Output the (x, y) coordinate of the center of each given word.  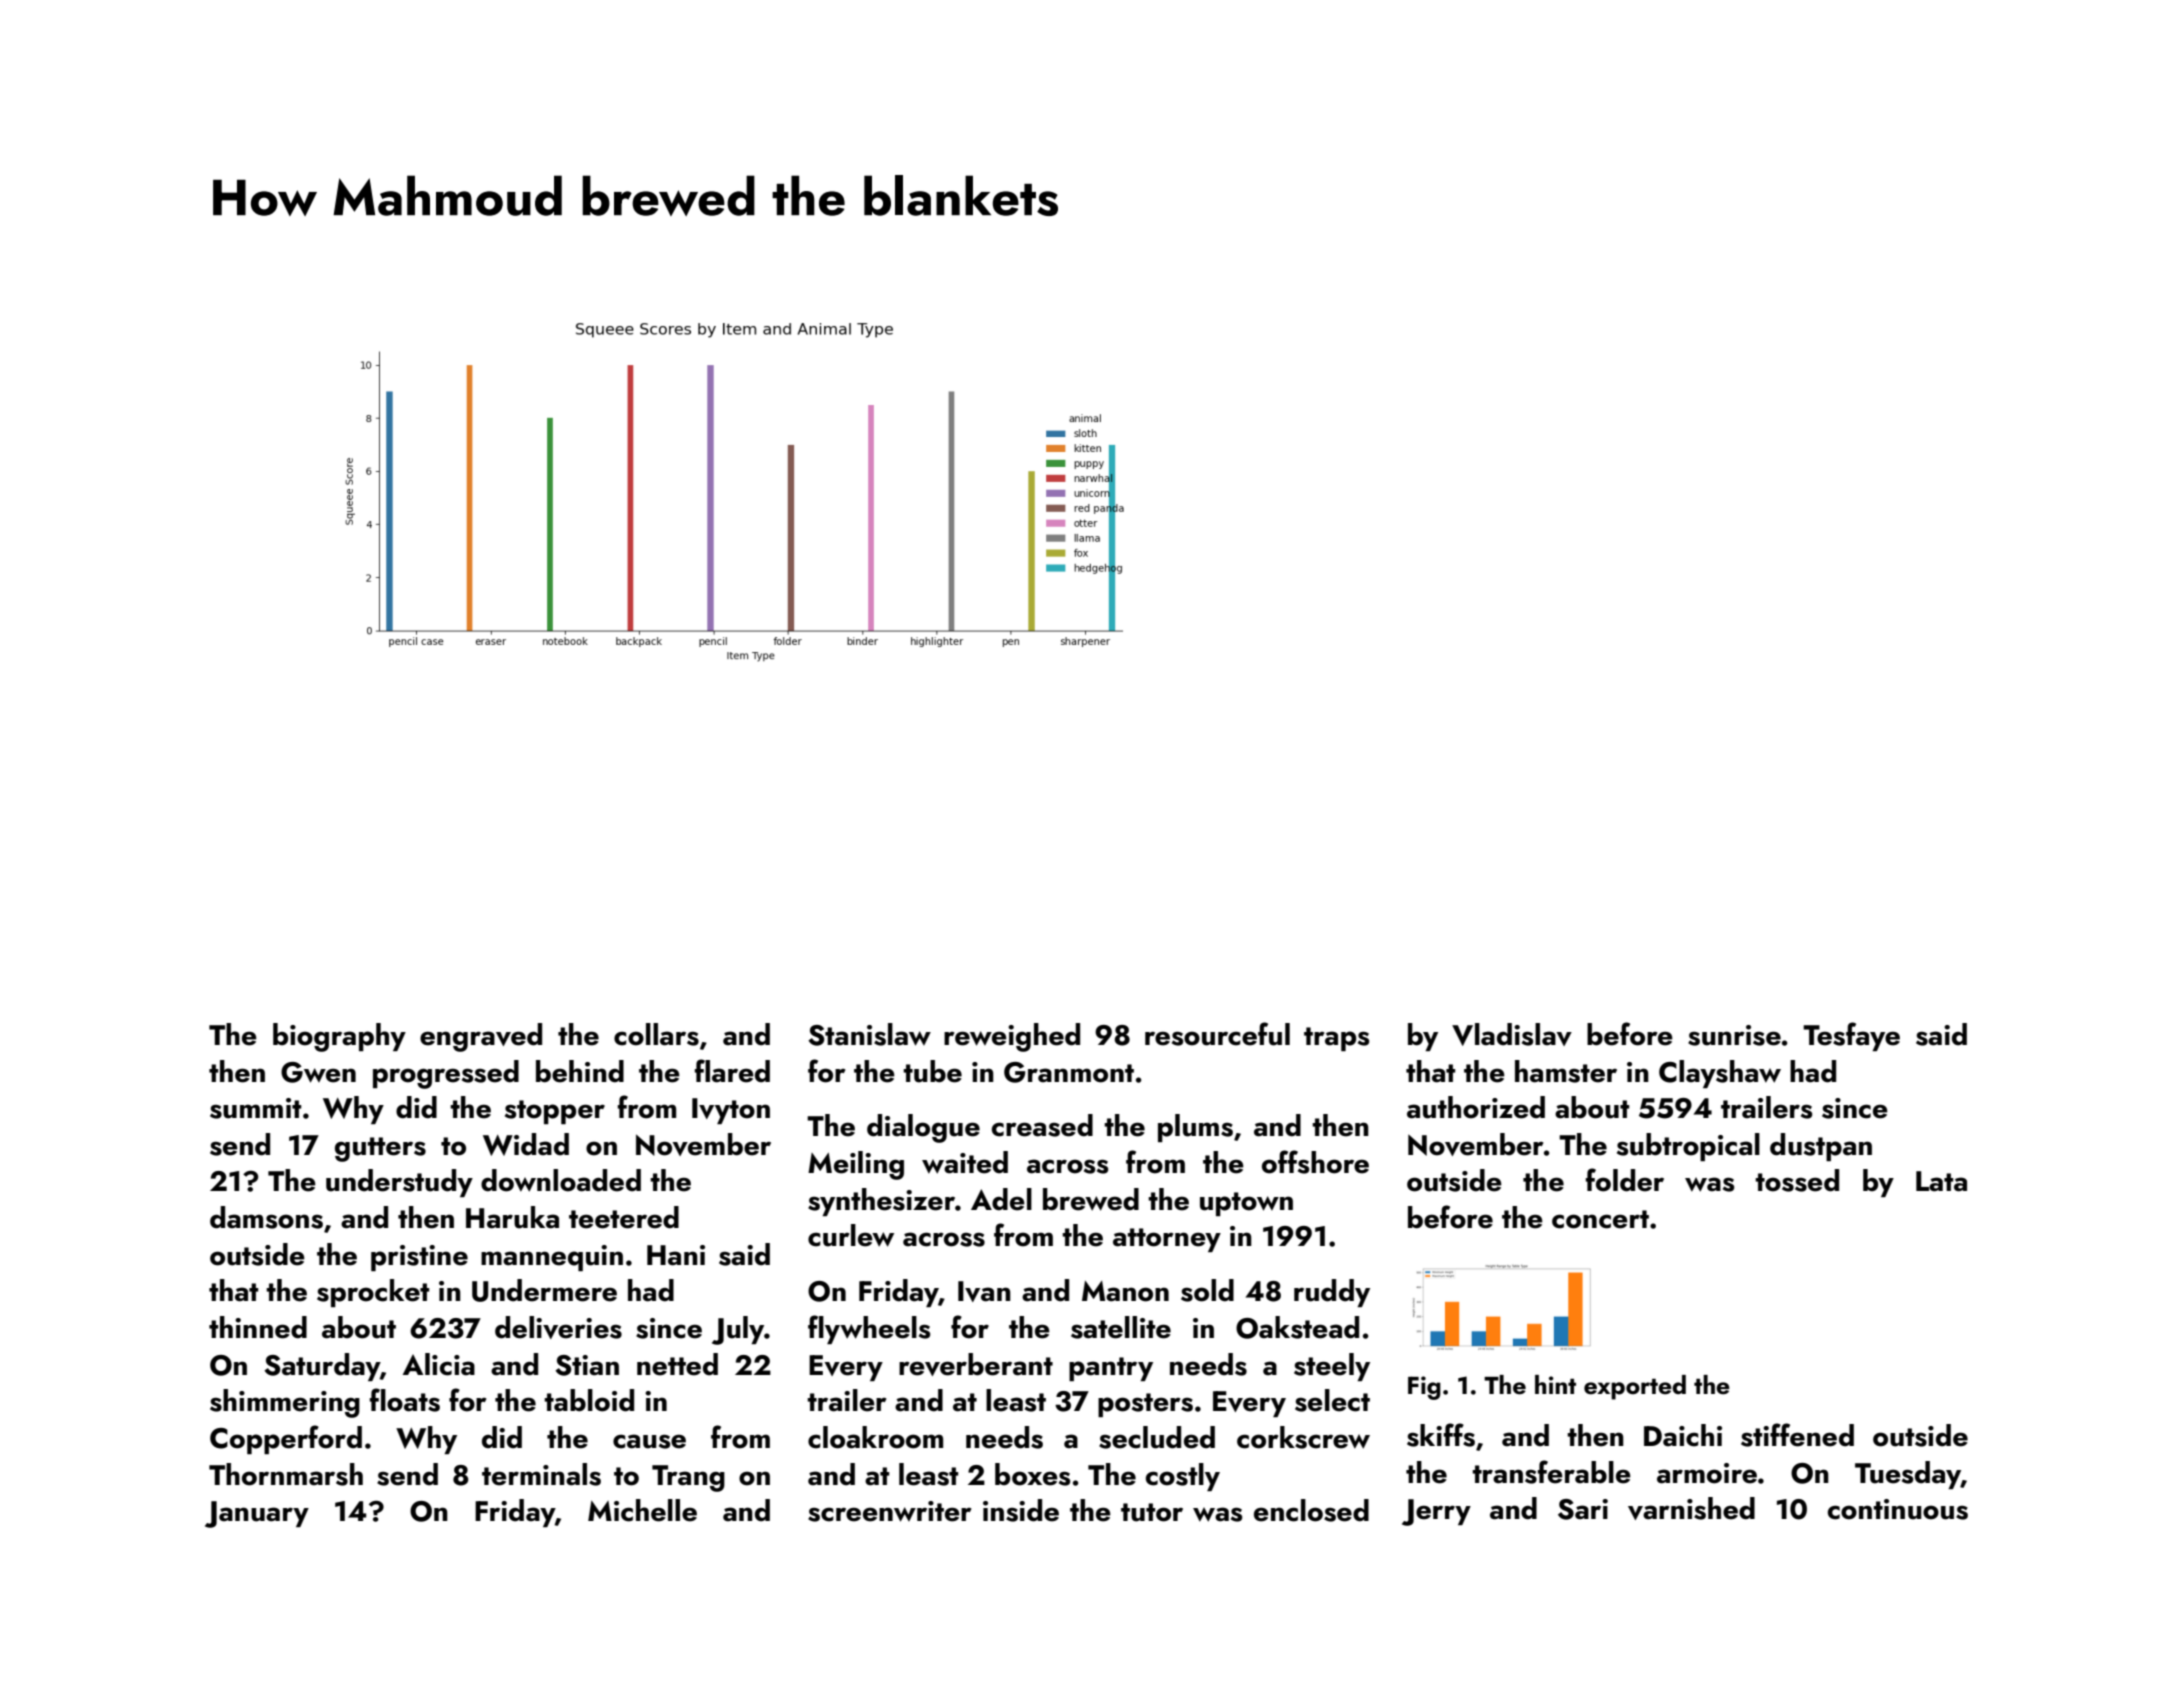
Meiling (856, 1165)
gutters (380, 1149)
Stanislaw (869, 1034)
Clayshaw (1720, 1074)
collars (656, 1034)
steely (1332, 1367)
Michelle (642, 1510)
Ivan (984, 1291)
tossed (1797, 1180)
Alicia (439, 1364)
